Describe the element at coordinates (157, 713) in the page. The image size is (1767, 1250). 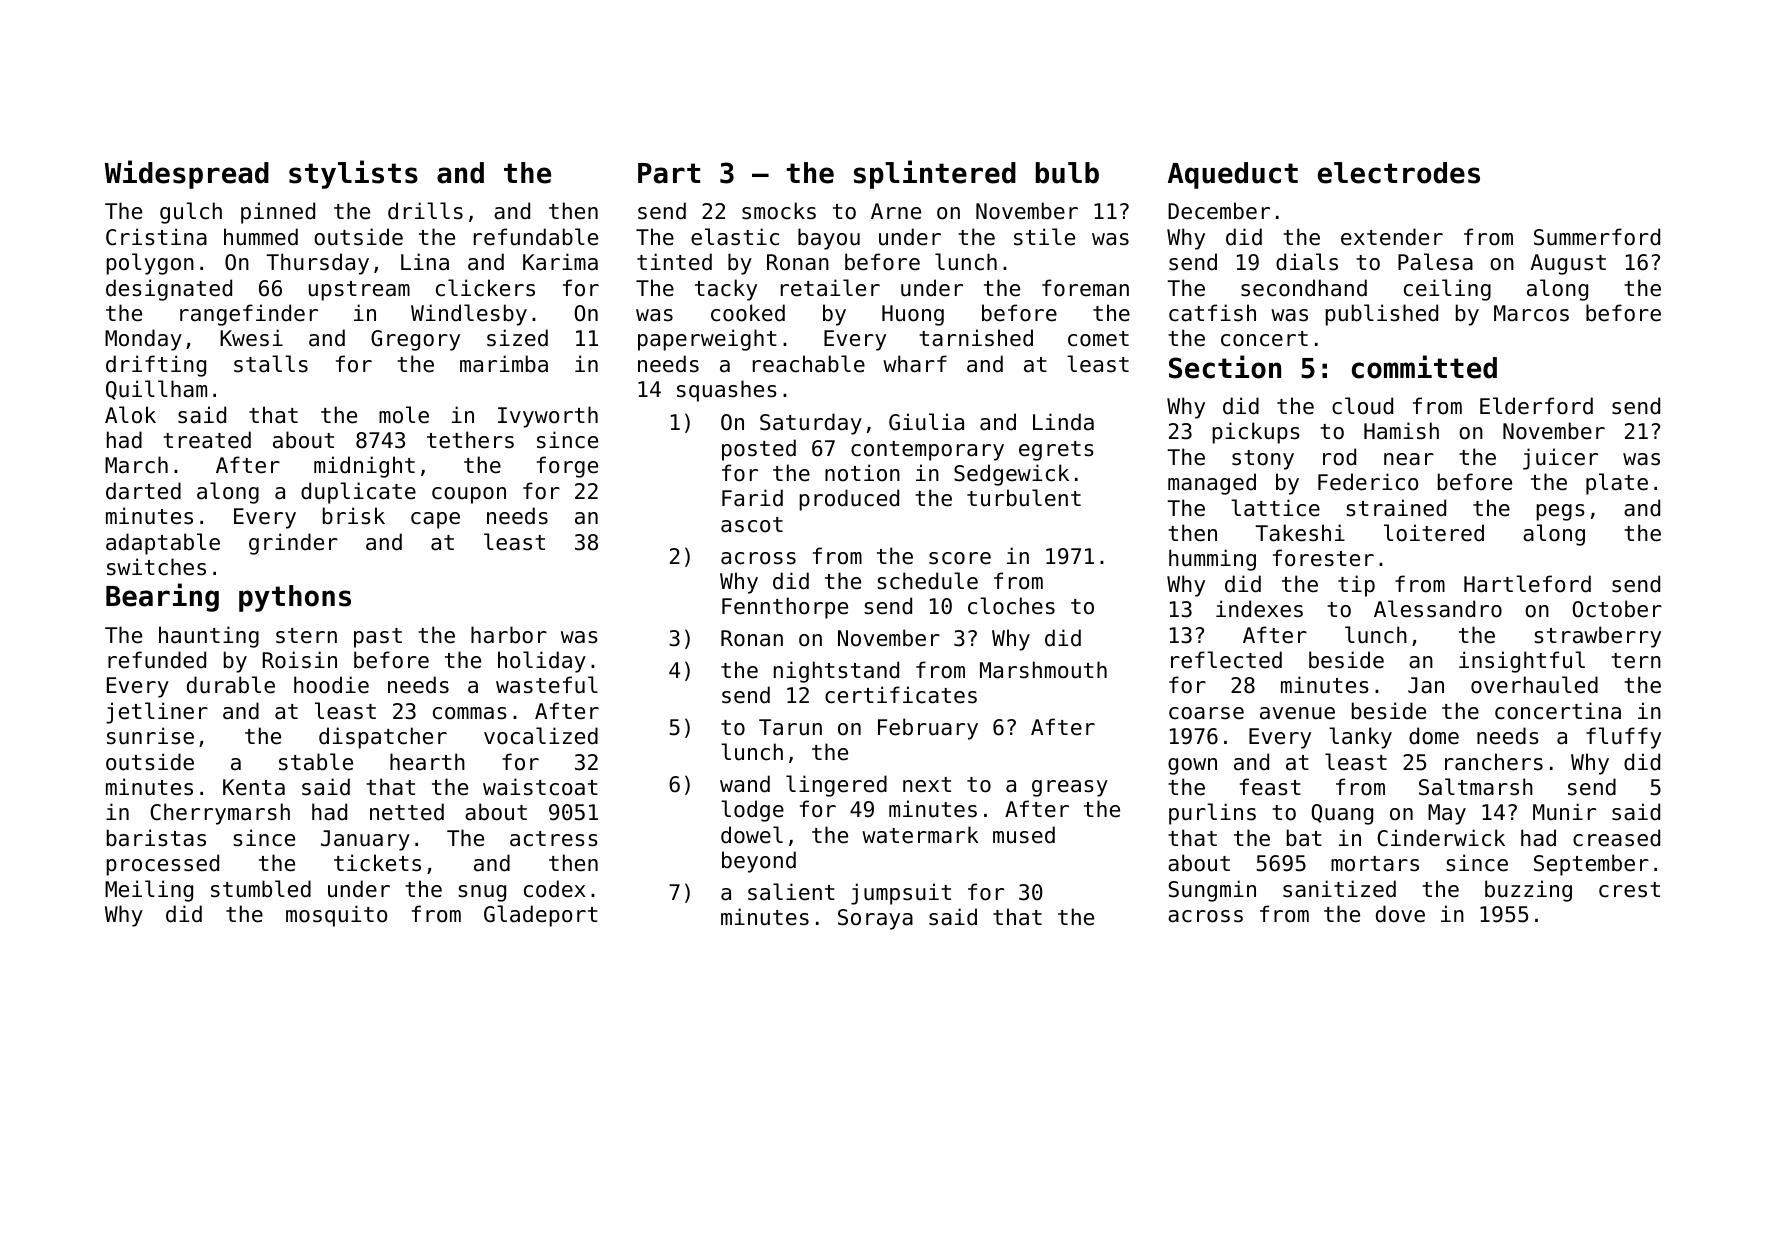
I see `jetliner` at that location.
